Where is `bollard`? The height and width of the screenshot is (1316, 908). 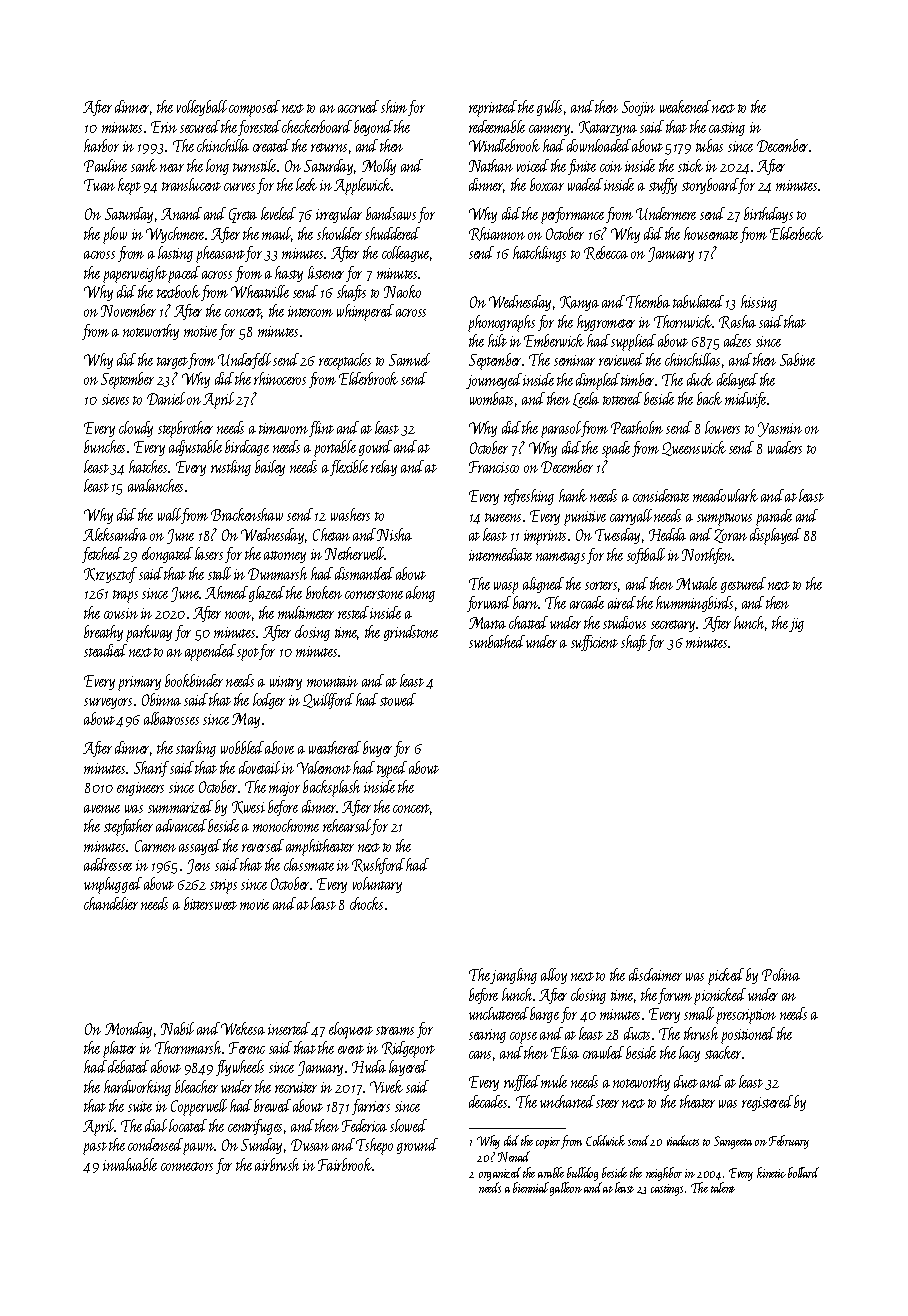 bollard is located at coordinates (803, 1172).
